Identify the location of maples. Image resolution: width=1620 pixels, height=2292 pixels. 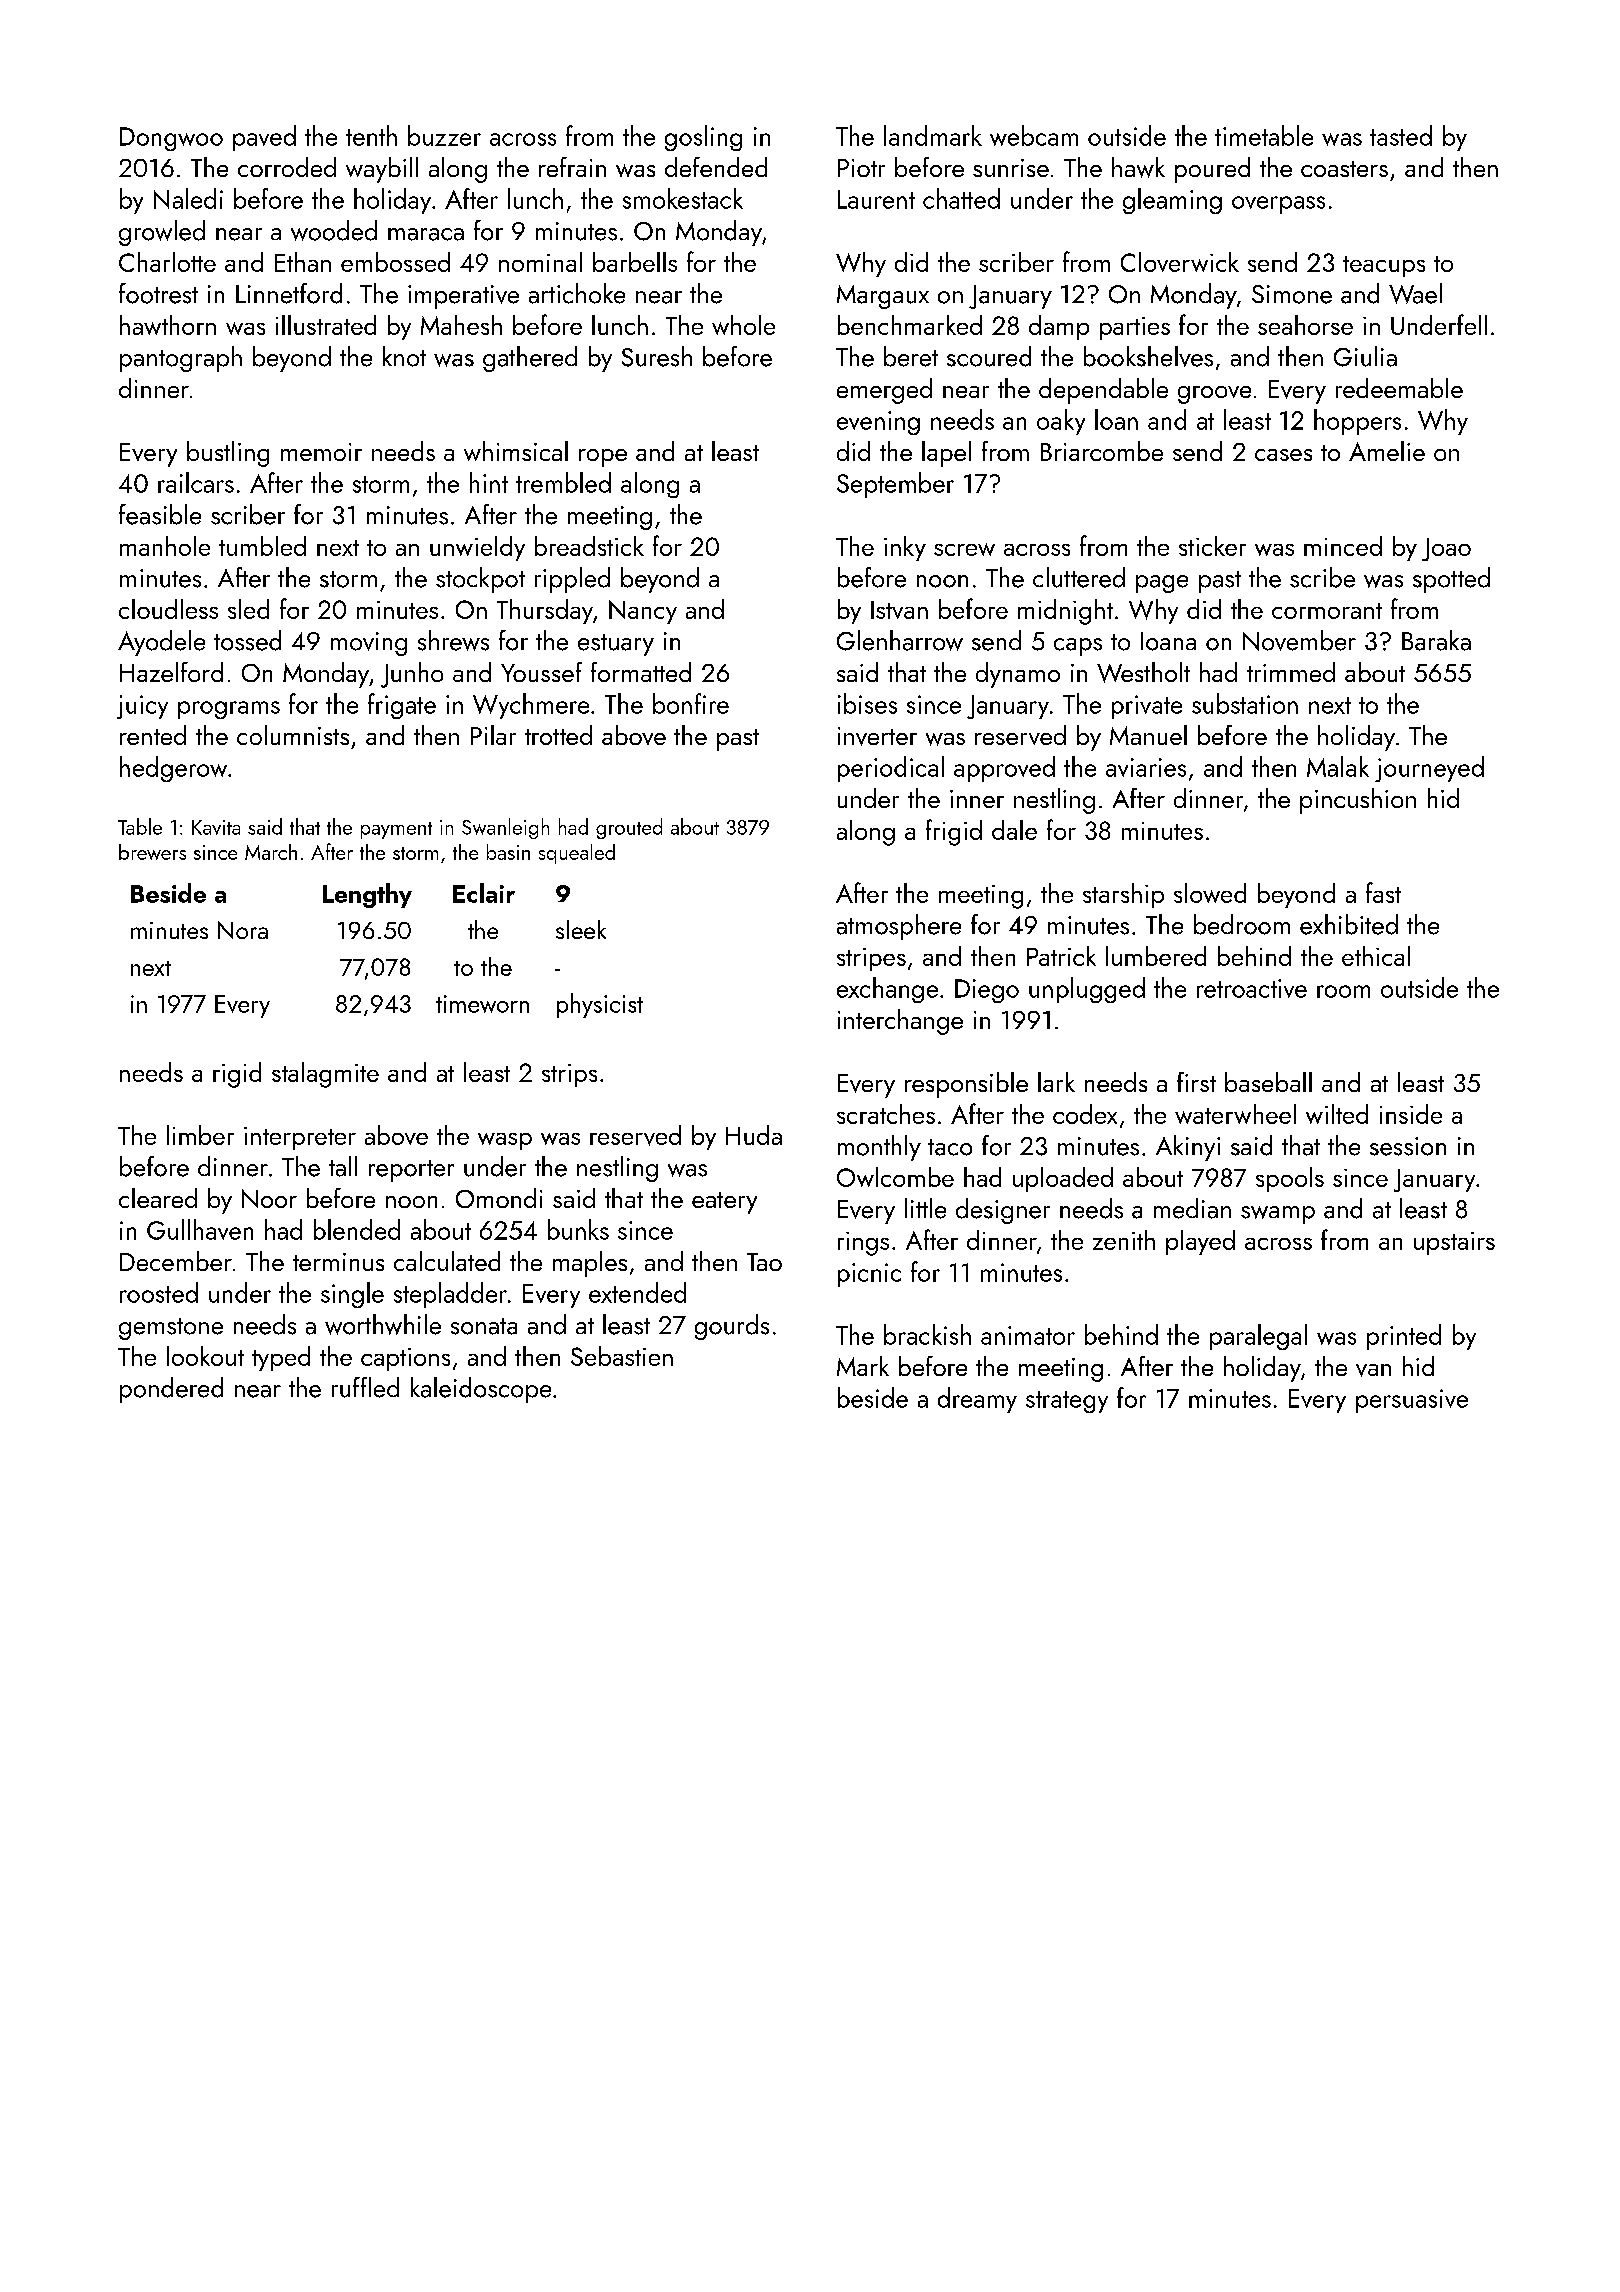
(590, 1264).
